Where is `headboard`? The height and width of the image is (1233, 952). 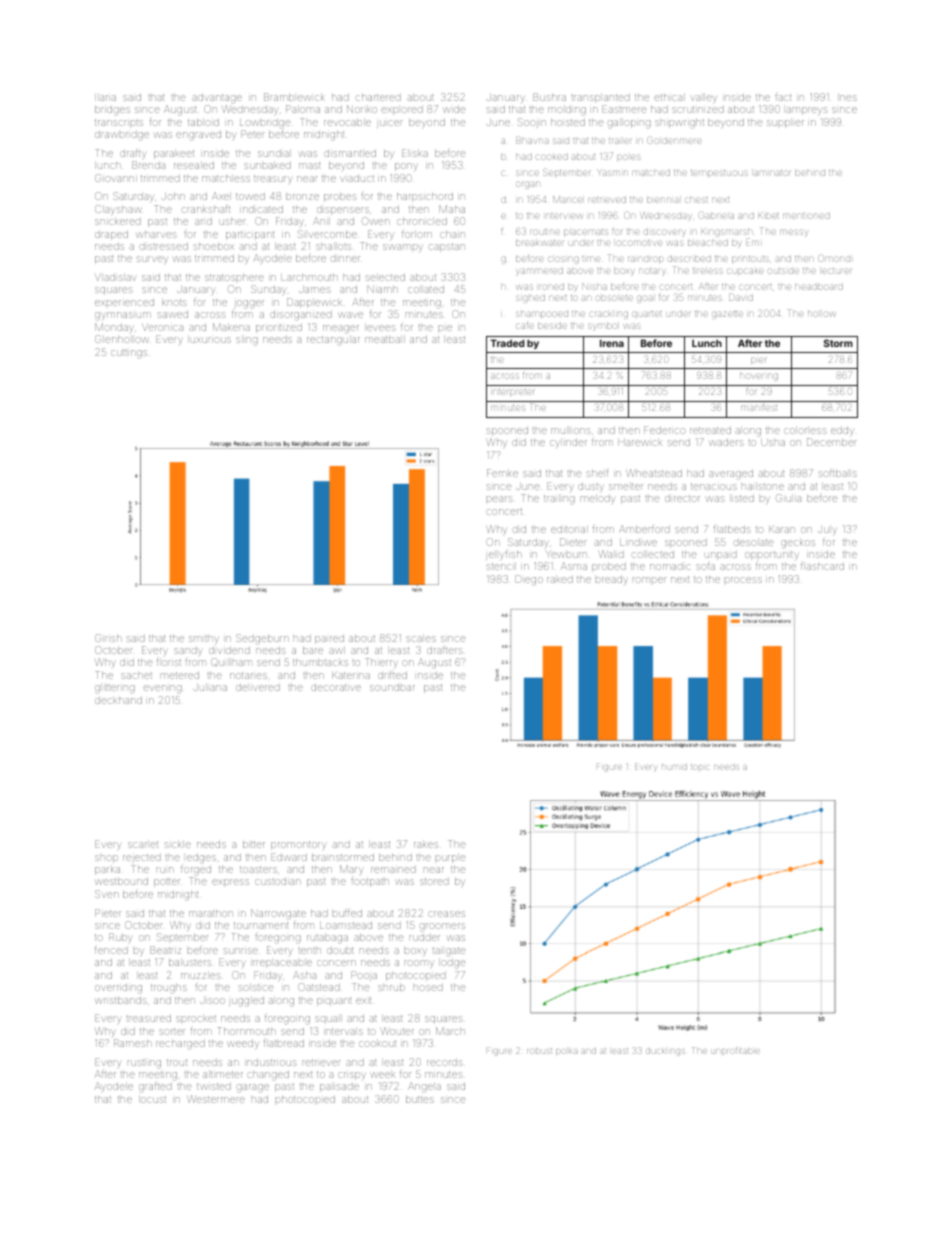 headboard is located at coordinates (819, 287).
